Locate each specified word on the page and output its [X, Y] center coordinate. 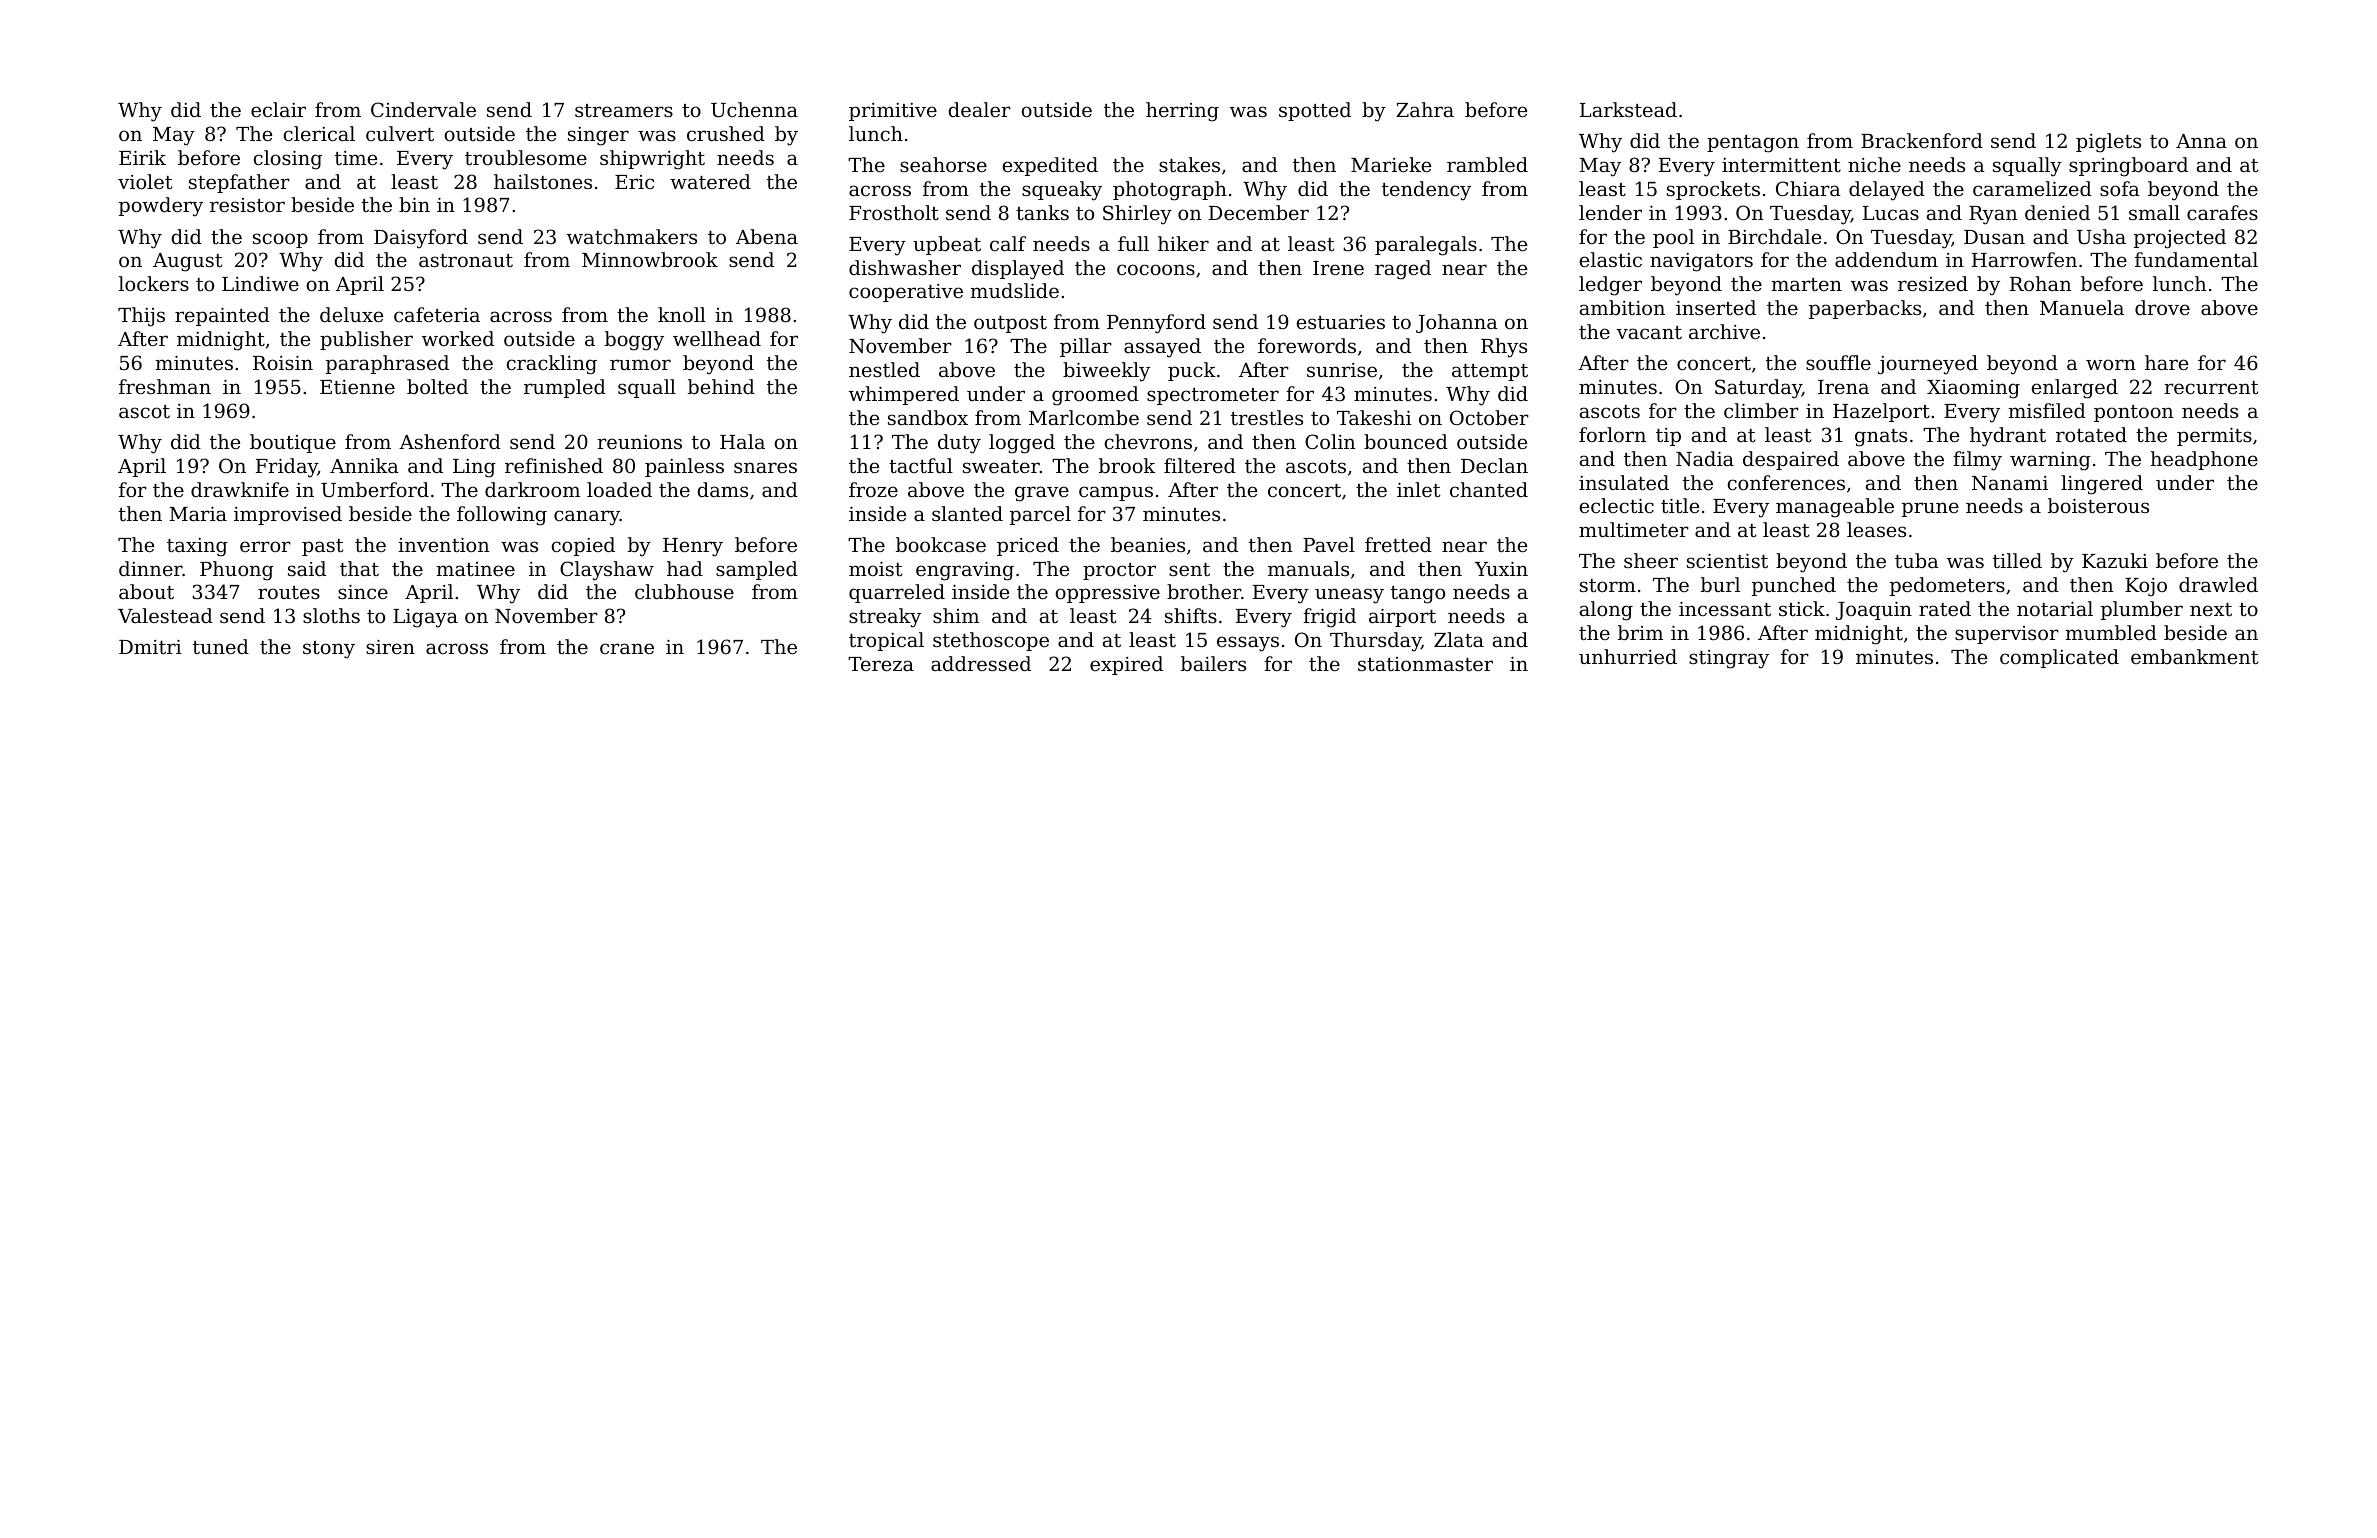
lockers [154, 283]
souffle [1838, 362]
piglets [2108, 143]
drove [2162, 307]
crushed [726, 133]
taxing [197, 547]
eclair [278, 109]
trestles [1267, 417]
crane [627, 648]
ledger [1610, 286]
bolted [437, 386]
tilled [2017, 560]
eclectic [1617, 505]
